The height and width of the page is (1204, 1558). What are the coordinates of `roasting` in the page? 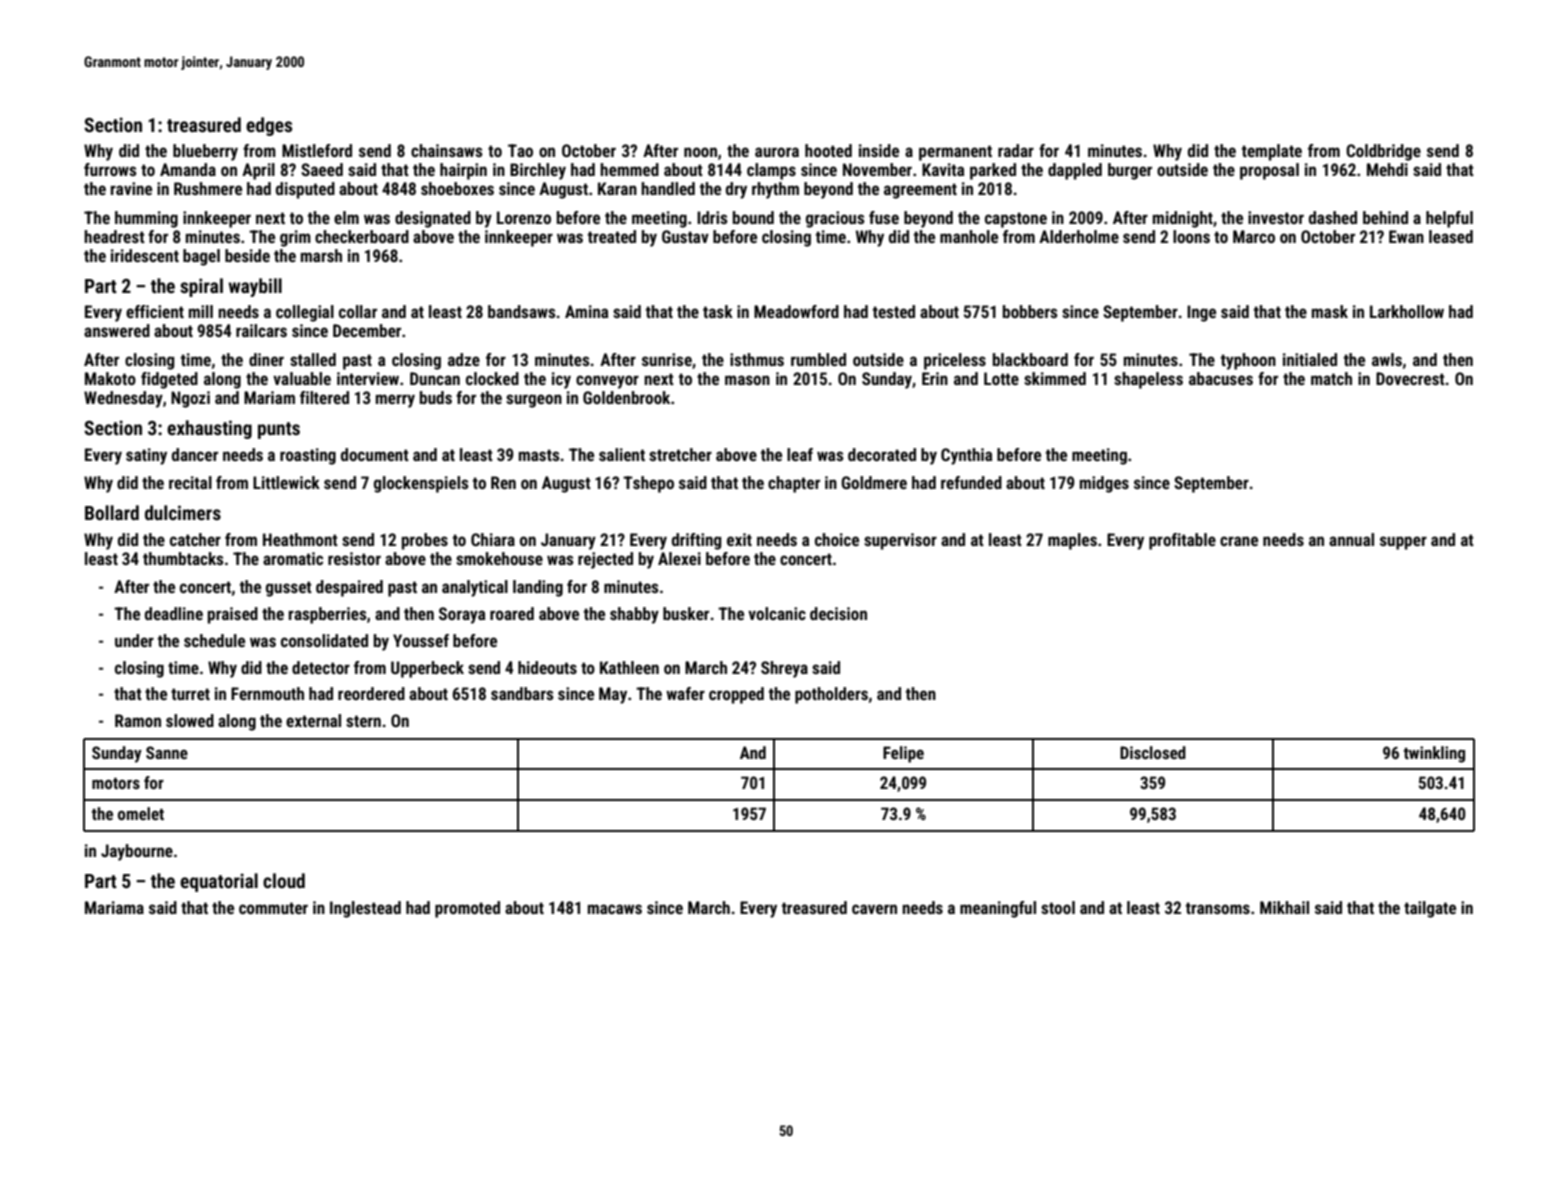 It's located at (308, 456).
